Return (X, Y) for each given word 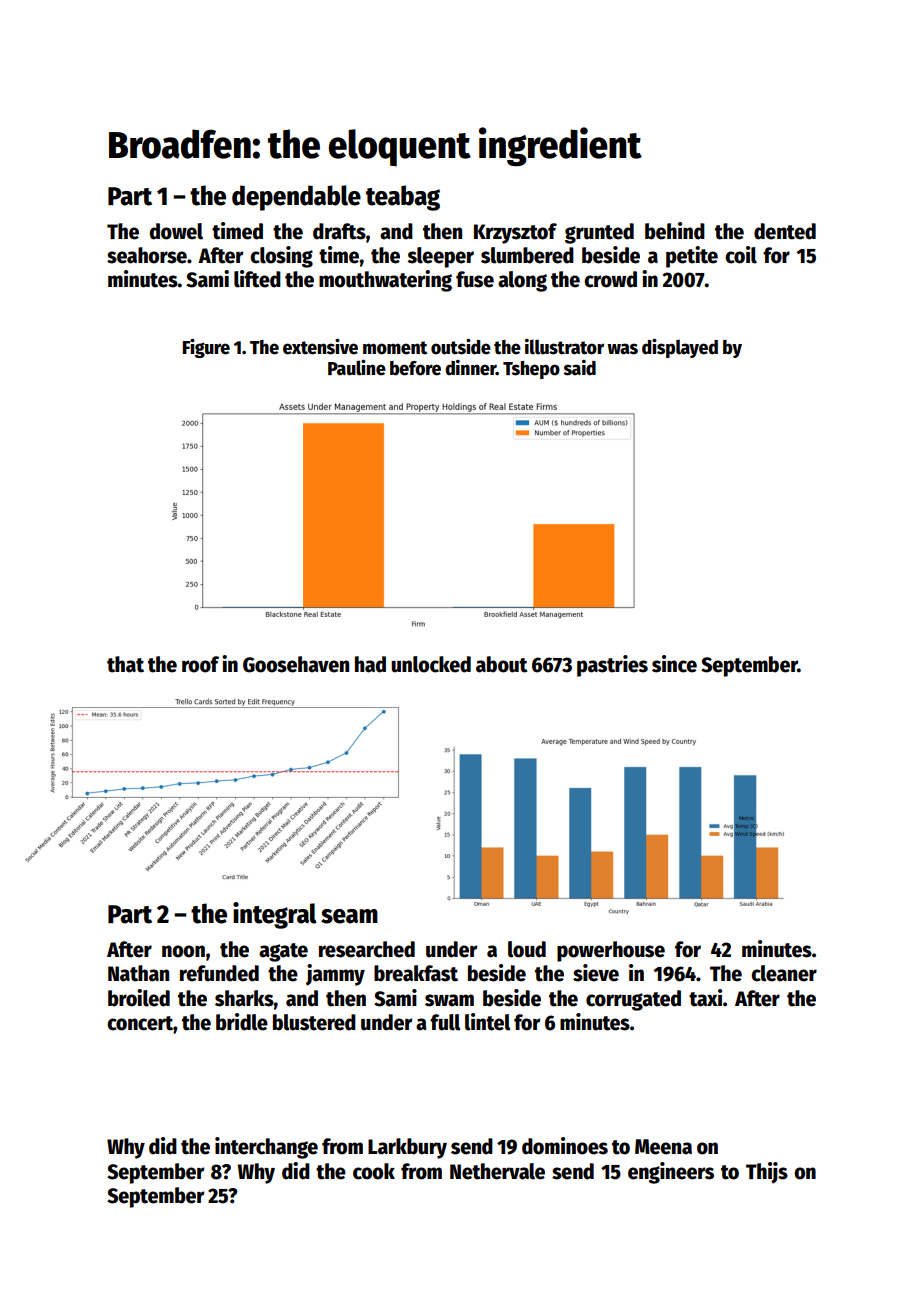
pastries (612, 666)
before (415, 368)
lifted (257, 279)
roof (200, 664)
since (674, 664)
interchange (266, 1148)
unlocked (431, 664)
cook (374, 1171)
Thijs (767, 1173)
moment (395, 348)
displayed (680, 348)
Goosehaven (296, 664)
